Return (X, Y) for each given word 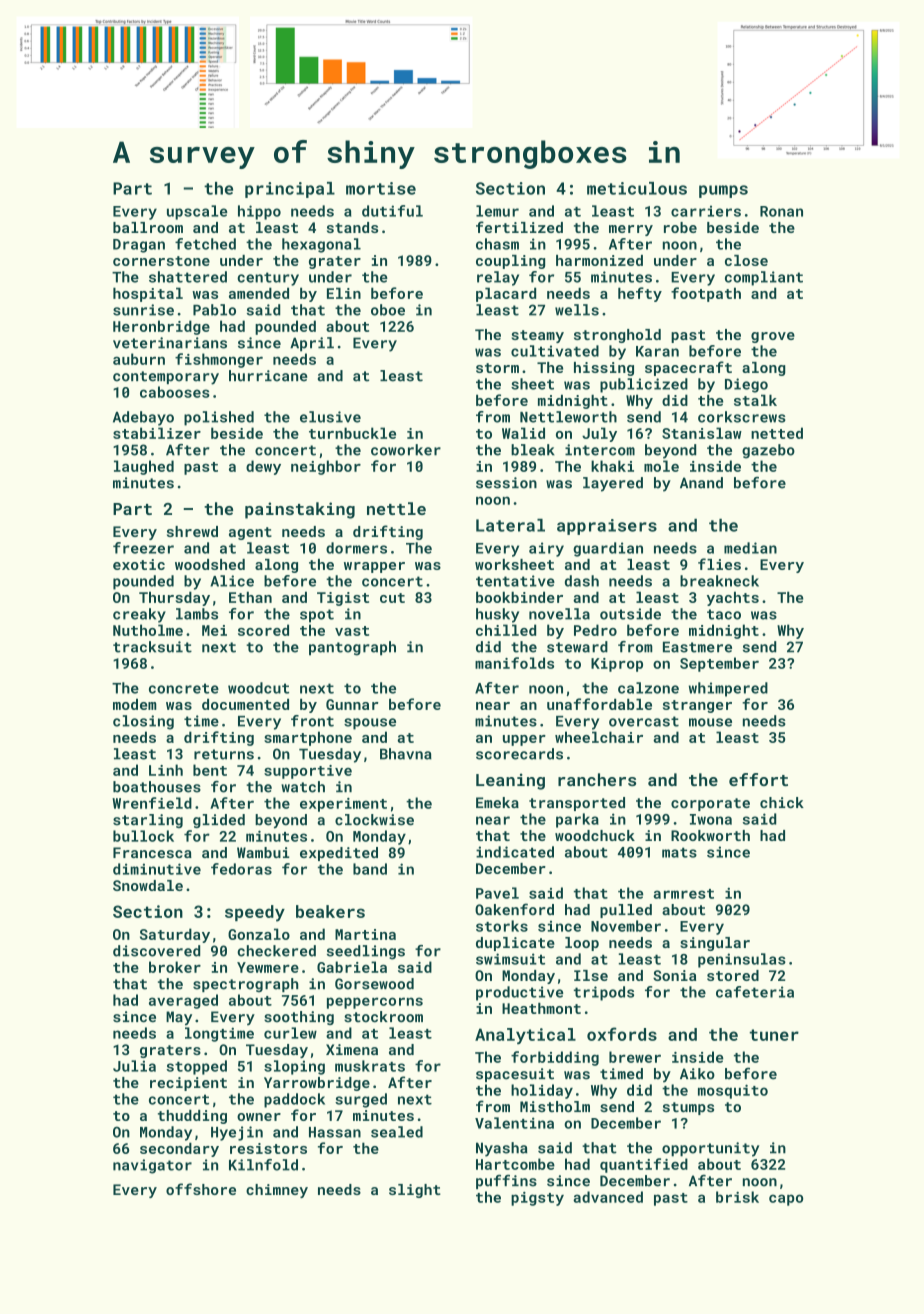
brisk (737, 1197)
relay (498, 278)
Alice (232, 581)
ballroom (148, 227)
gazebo (768, 451)
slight (415, 1191)
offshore (201, 1189)
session (506, 483)
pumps (723, 191)
